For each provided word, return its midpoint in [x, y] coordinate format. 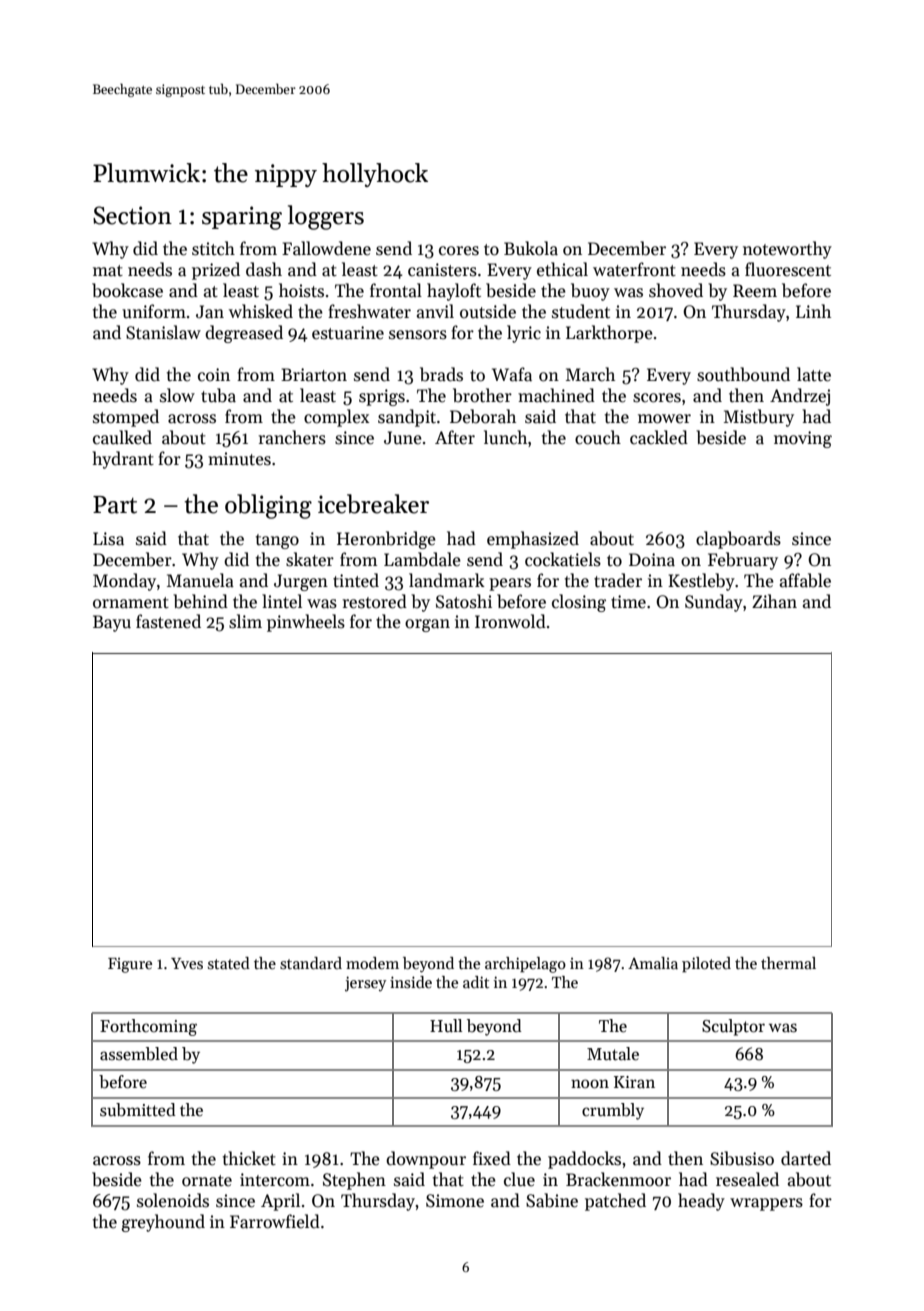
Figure [130, 965]
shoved [676, 290]
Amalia [653, 963]
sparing [242, 218]
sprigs [382, 397]
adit [476, 982]
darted [806, 1158]
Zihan [774, 601]
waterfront [634, 269]
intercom [275, 1180]
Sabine [552, 1200]
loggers [326, 217]
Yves [187, 963]
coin [214, 375]
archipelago [525, 965]
